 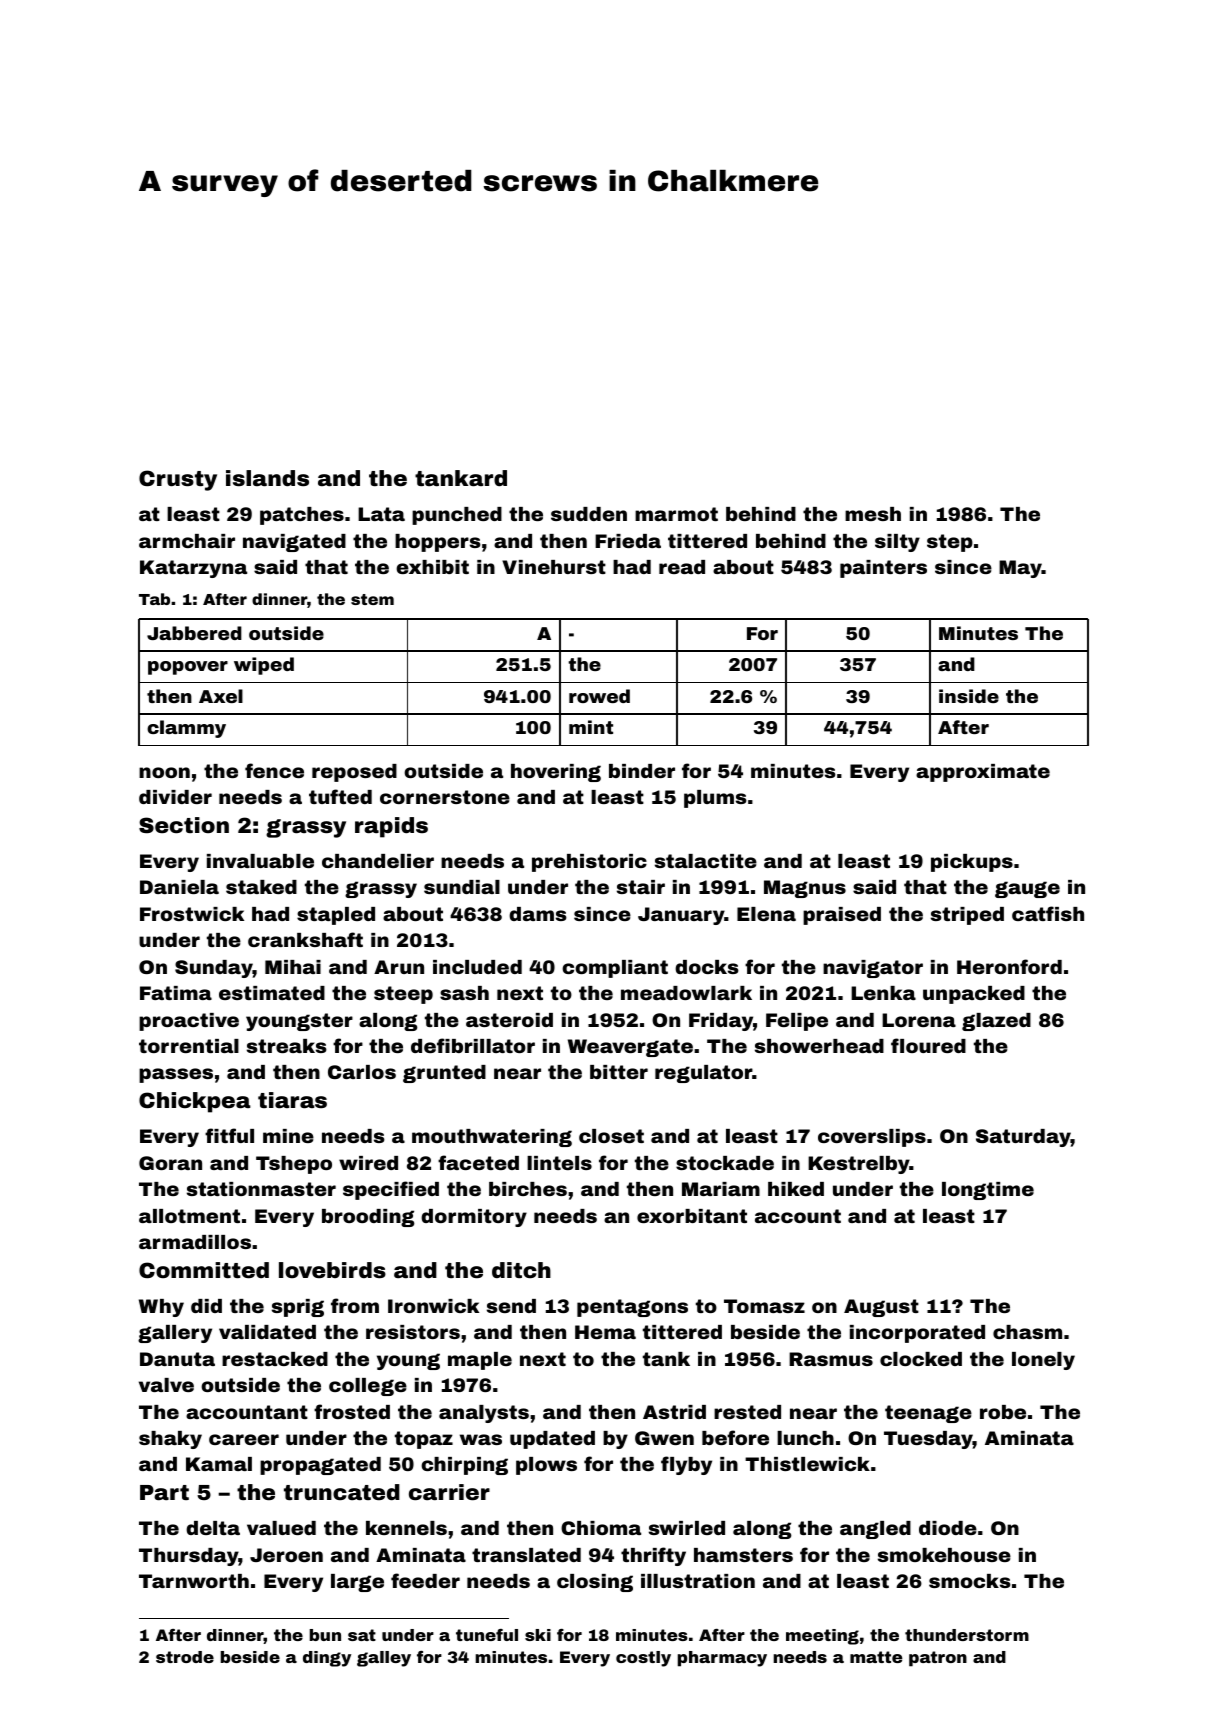 What do you see at coordinates (873, 514) in the image?
I see `mesh` at bounding box center [873, 514].
